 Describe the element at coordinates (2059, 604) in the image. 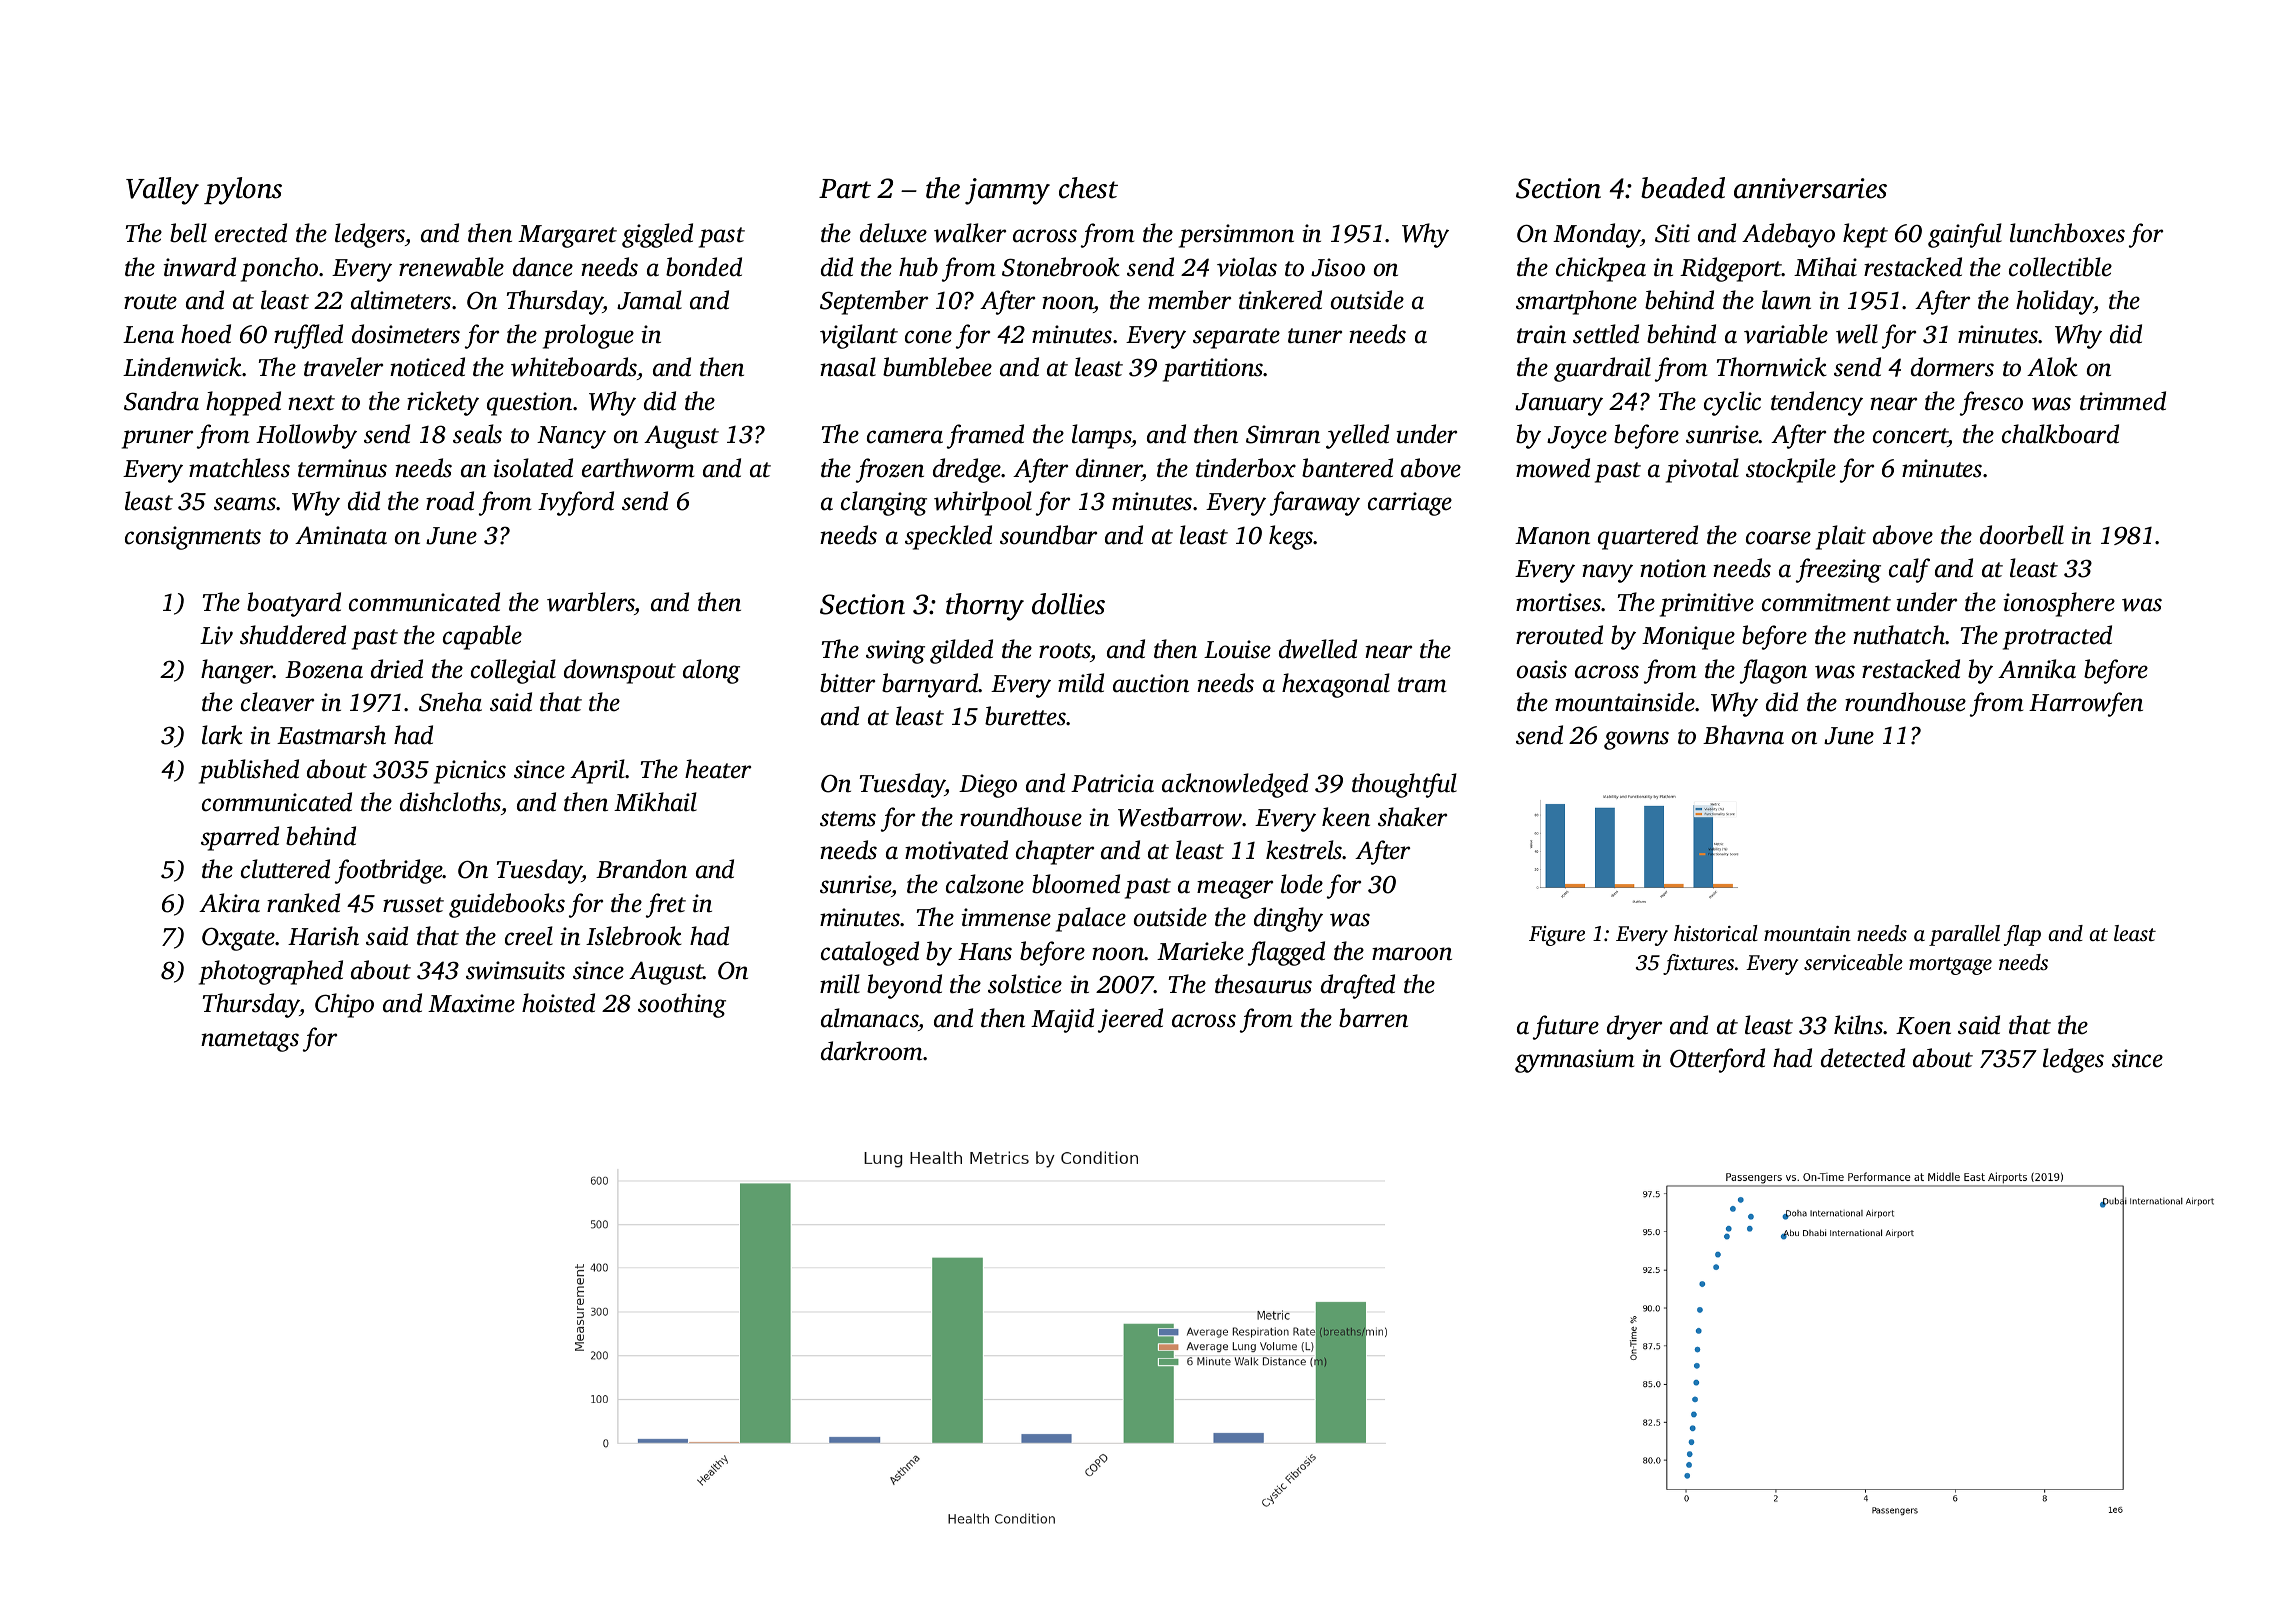

I see `ionosphere` at that location.
